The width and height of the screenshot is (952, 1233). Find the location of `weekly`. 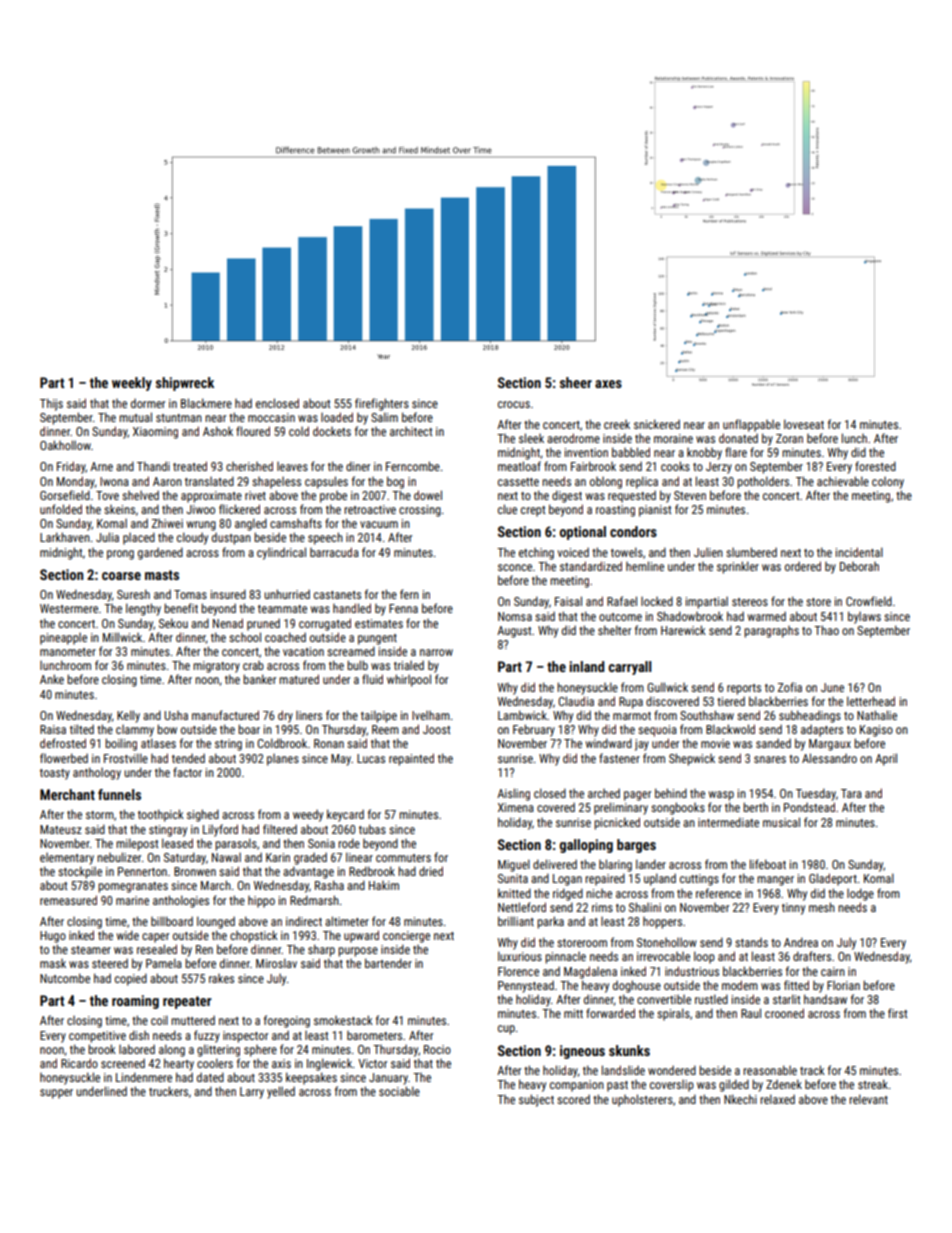

weekly is located at coordinates (132, 384).
